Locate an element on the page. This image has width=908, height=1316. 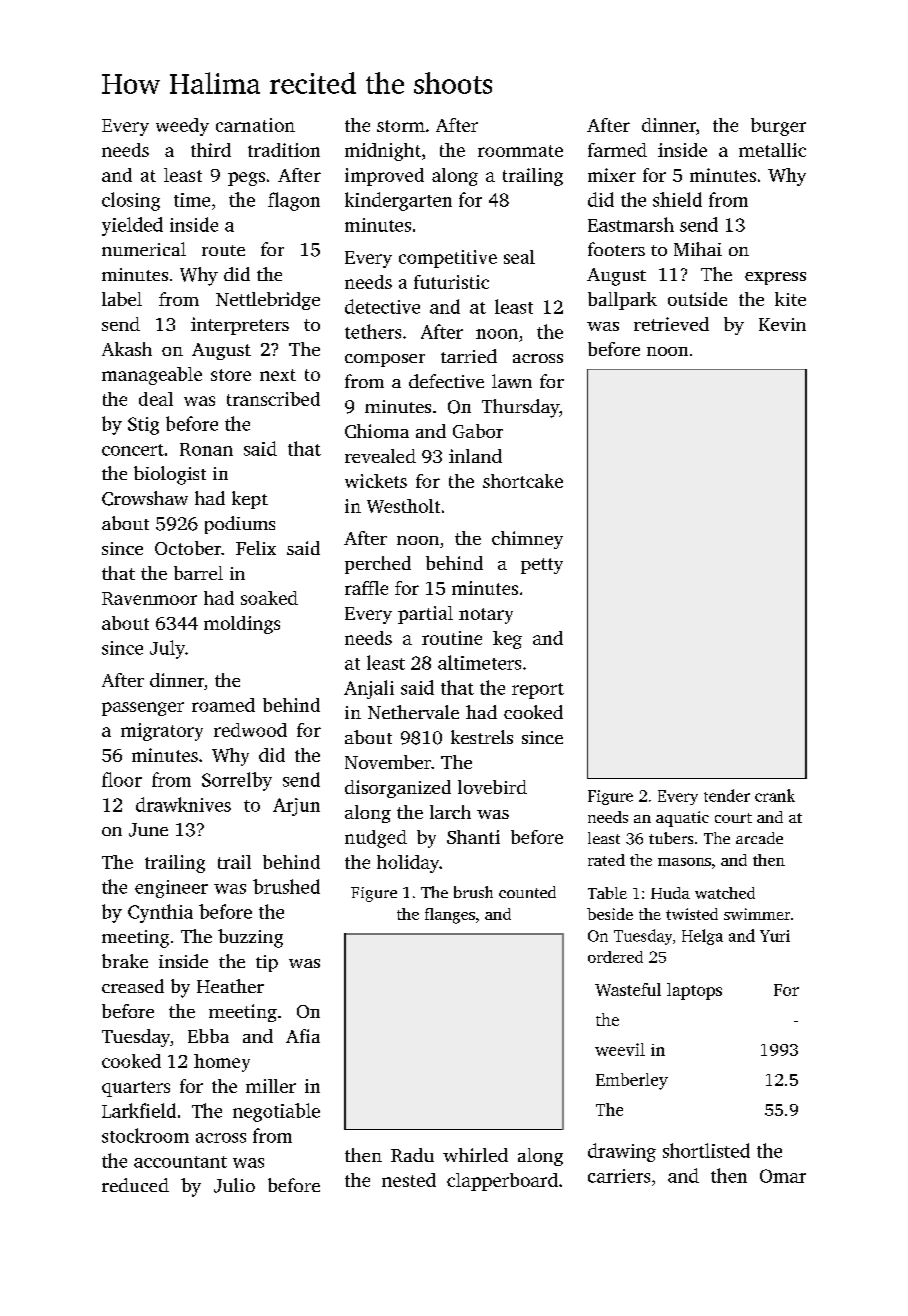
petty is located at coordinates (542, 566).
